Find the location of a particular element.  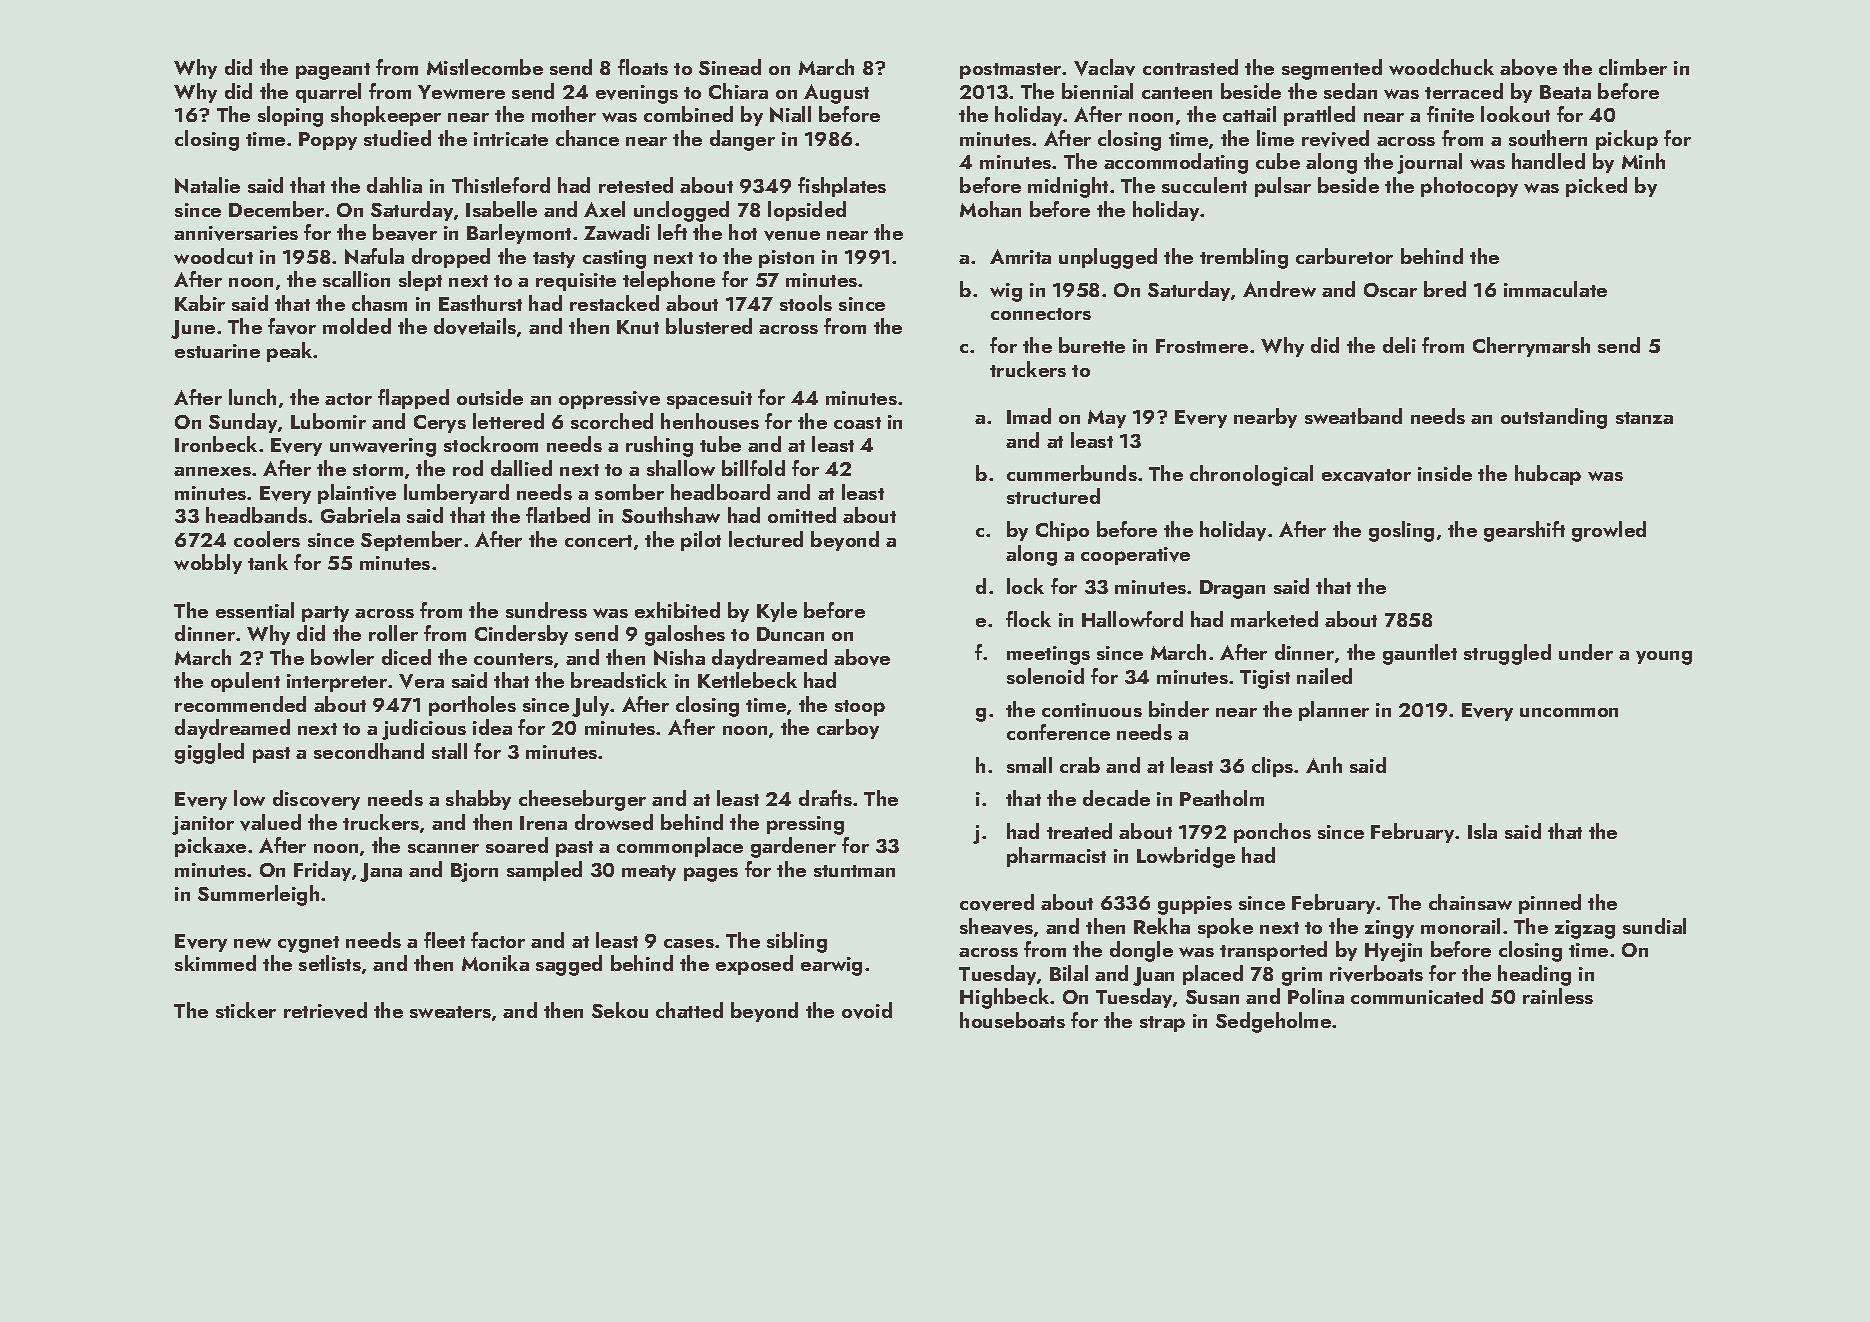

stools is located at coordinates (806, 303).
